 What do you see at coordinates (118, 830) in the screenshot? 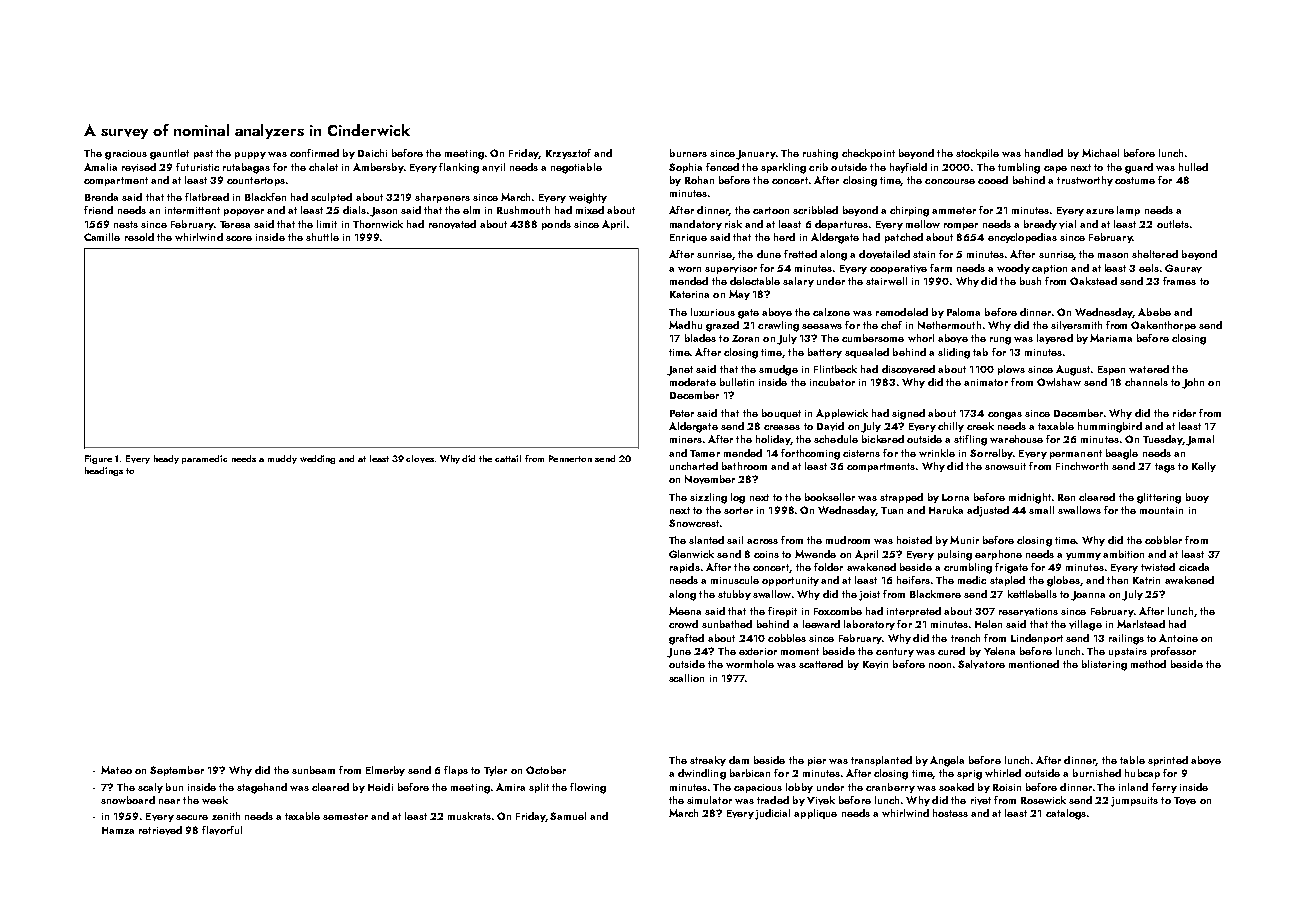
I see `Hamza` at bounding box center [118, 830].
